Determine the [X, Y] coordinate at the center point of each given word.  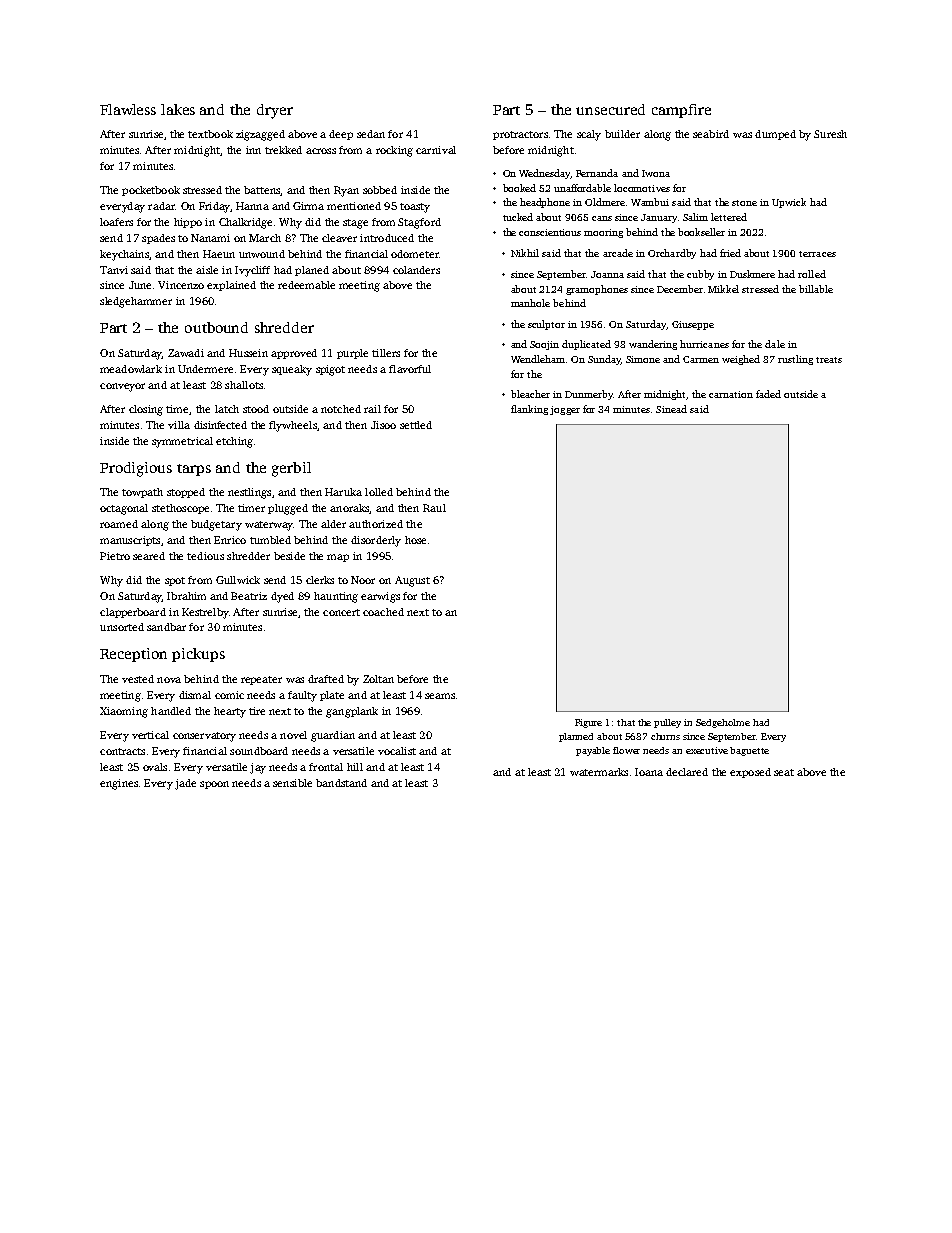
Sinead [671, 409]
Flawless [128, 109]
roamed [119, 524]
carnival [436, 150]
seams [440, 696]
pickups [198, 655]
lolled [379, 492]
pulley [667, 723]
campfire [681, 111]
